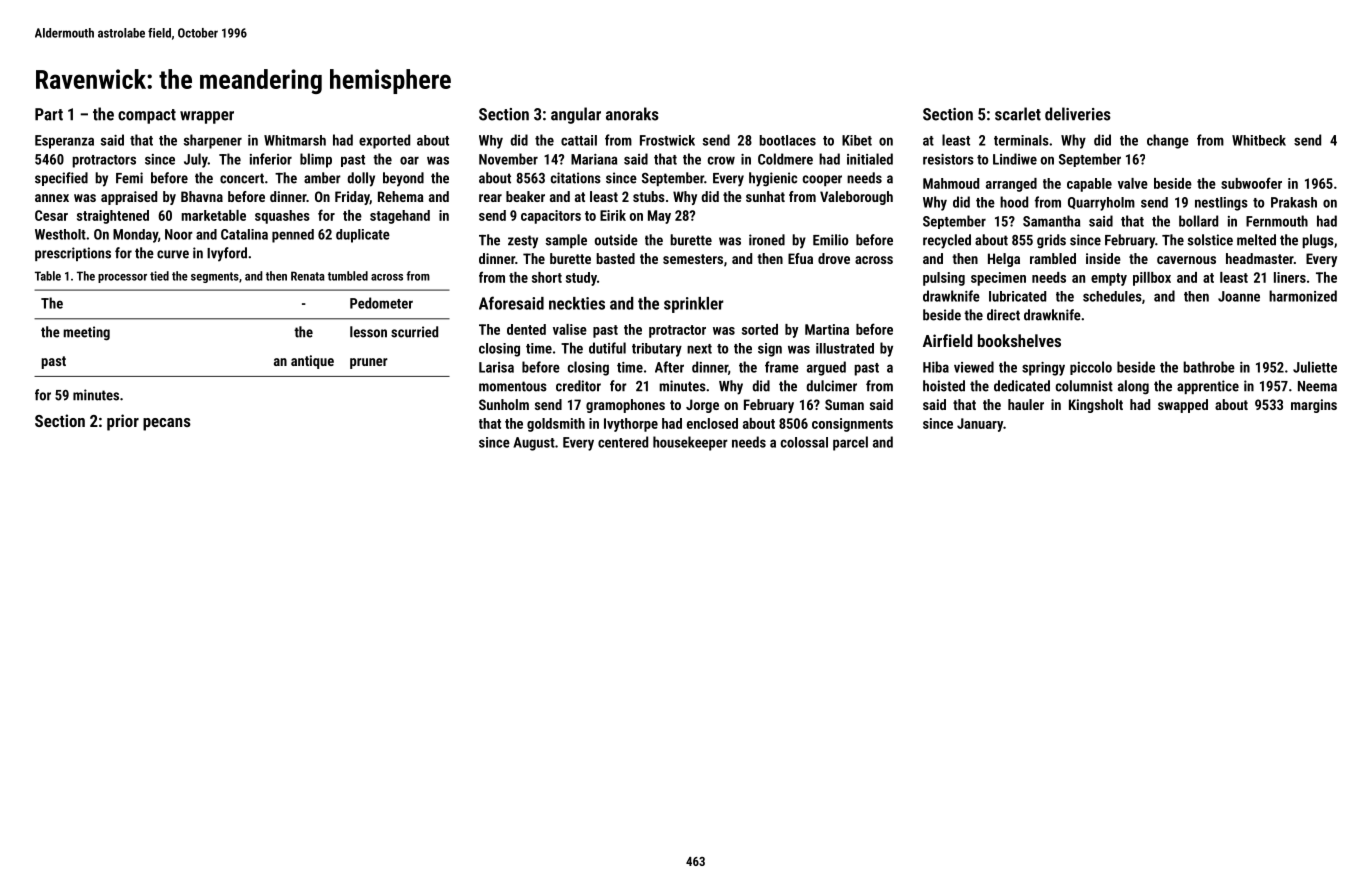 This document has width=1372, height=887. What do you see at coordinates (1183, 406) in the document?
I see `swapped` at bounding box center [1183, 406].
